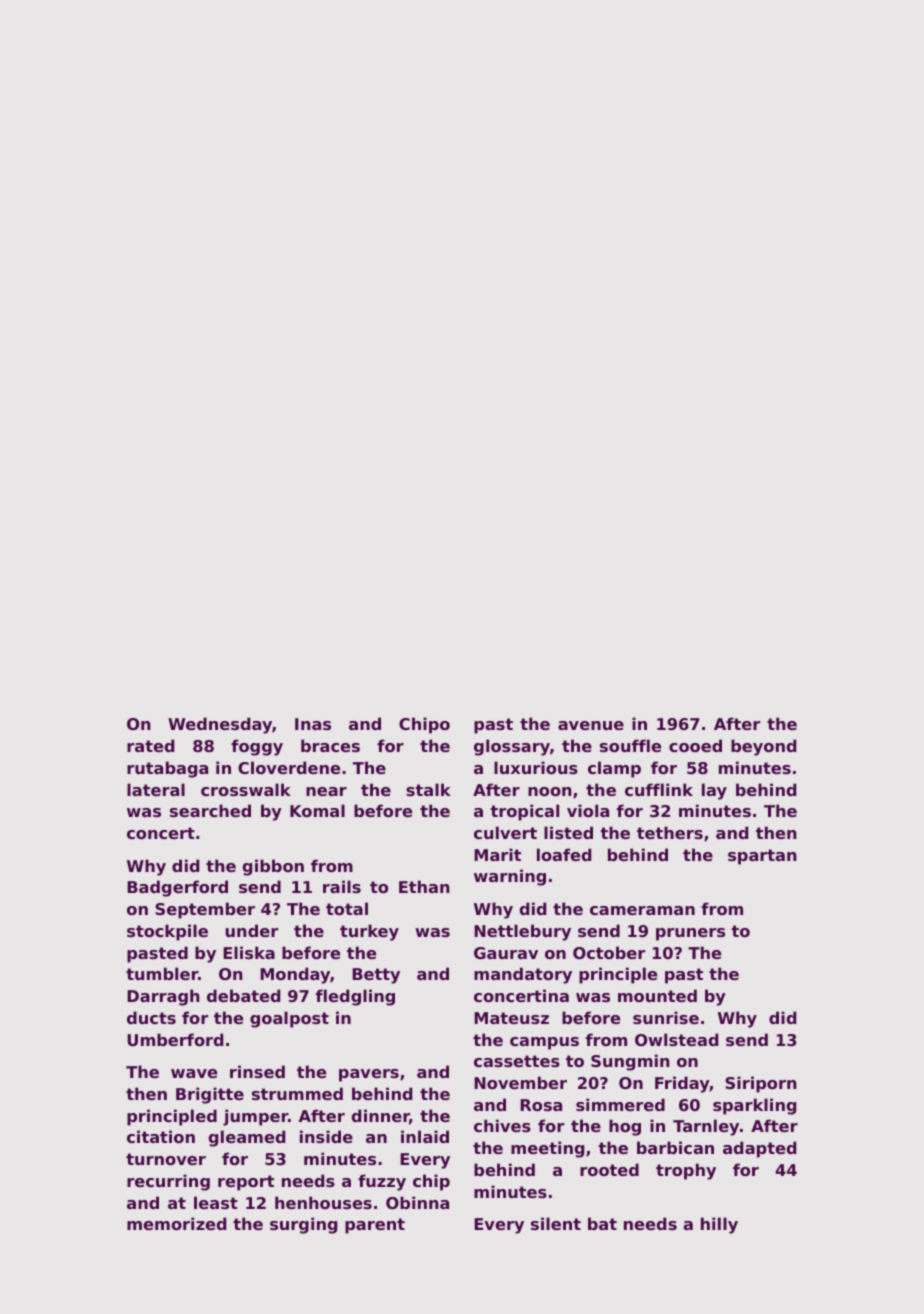 The height and width of the page is (1314, 924). I want to click on lateral, so click(156, 789).
